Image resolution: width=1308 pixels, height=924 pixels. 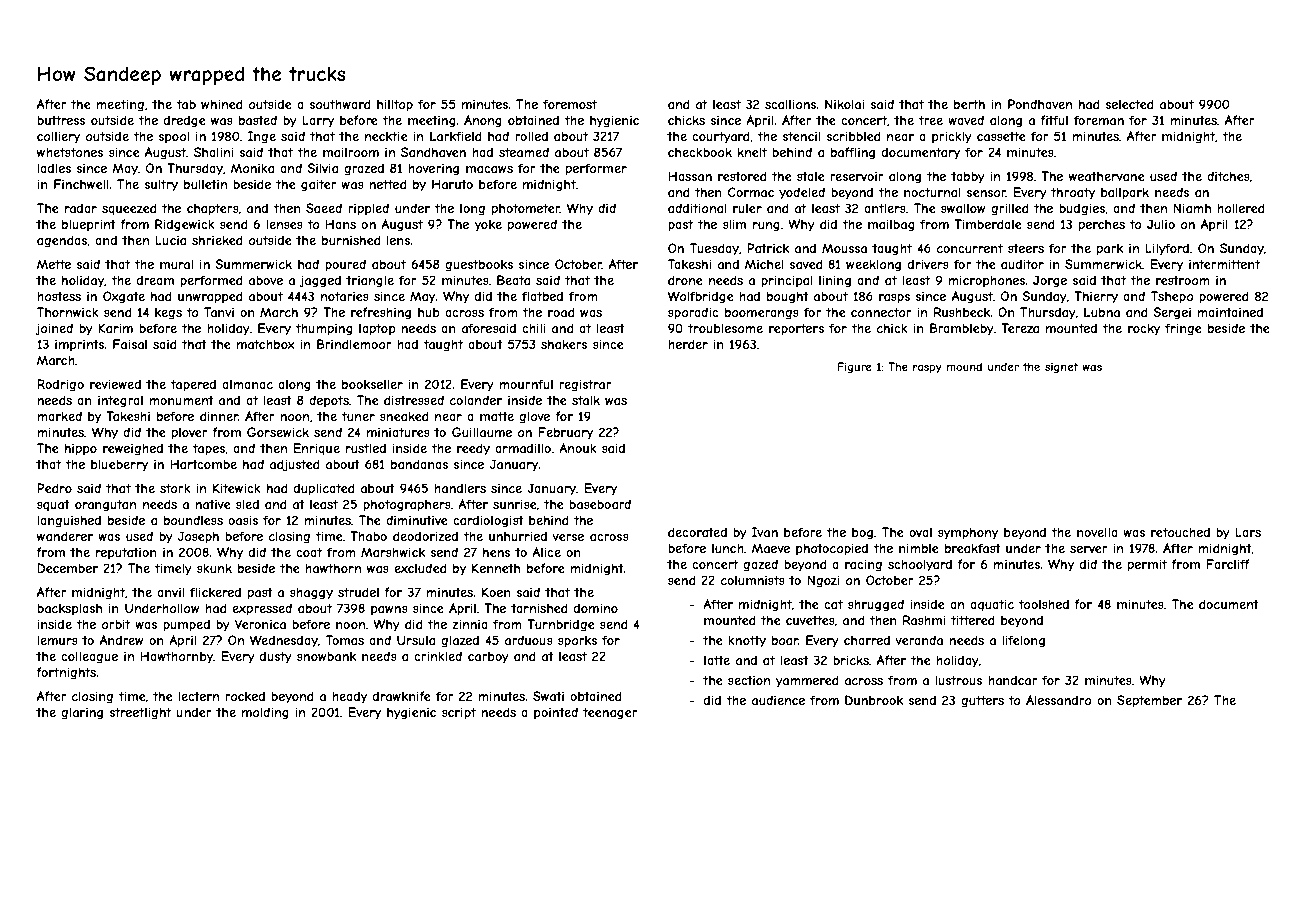 I want to click on teenager, so click(x=610, y=714).
